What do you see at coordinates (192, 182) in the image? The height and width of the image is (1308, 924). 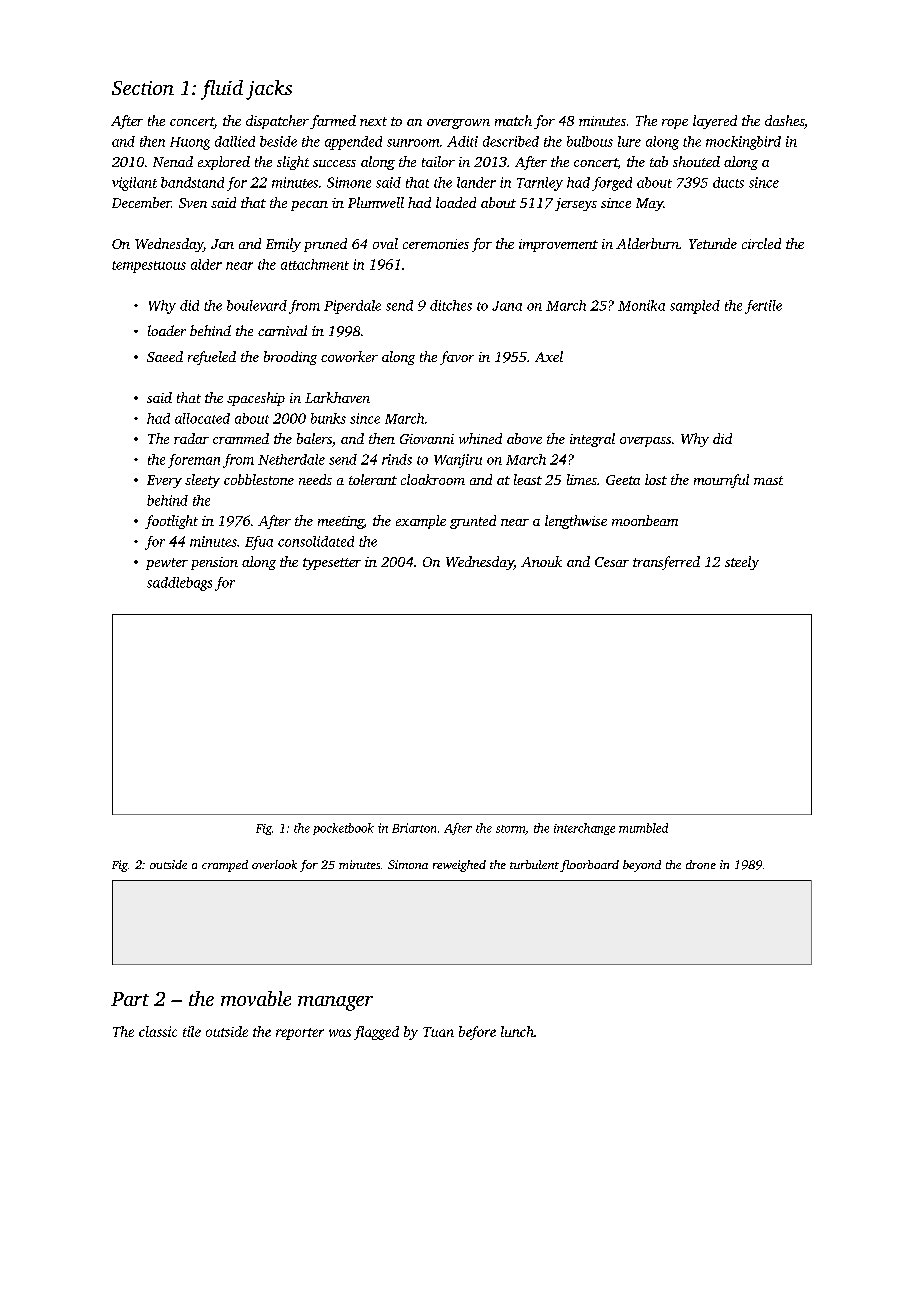 I see `bandstand` at bounding box center [192, 182].
